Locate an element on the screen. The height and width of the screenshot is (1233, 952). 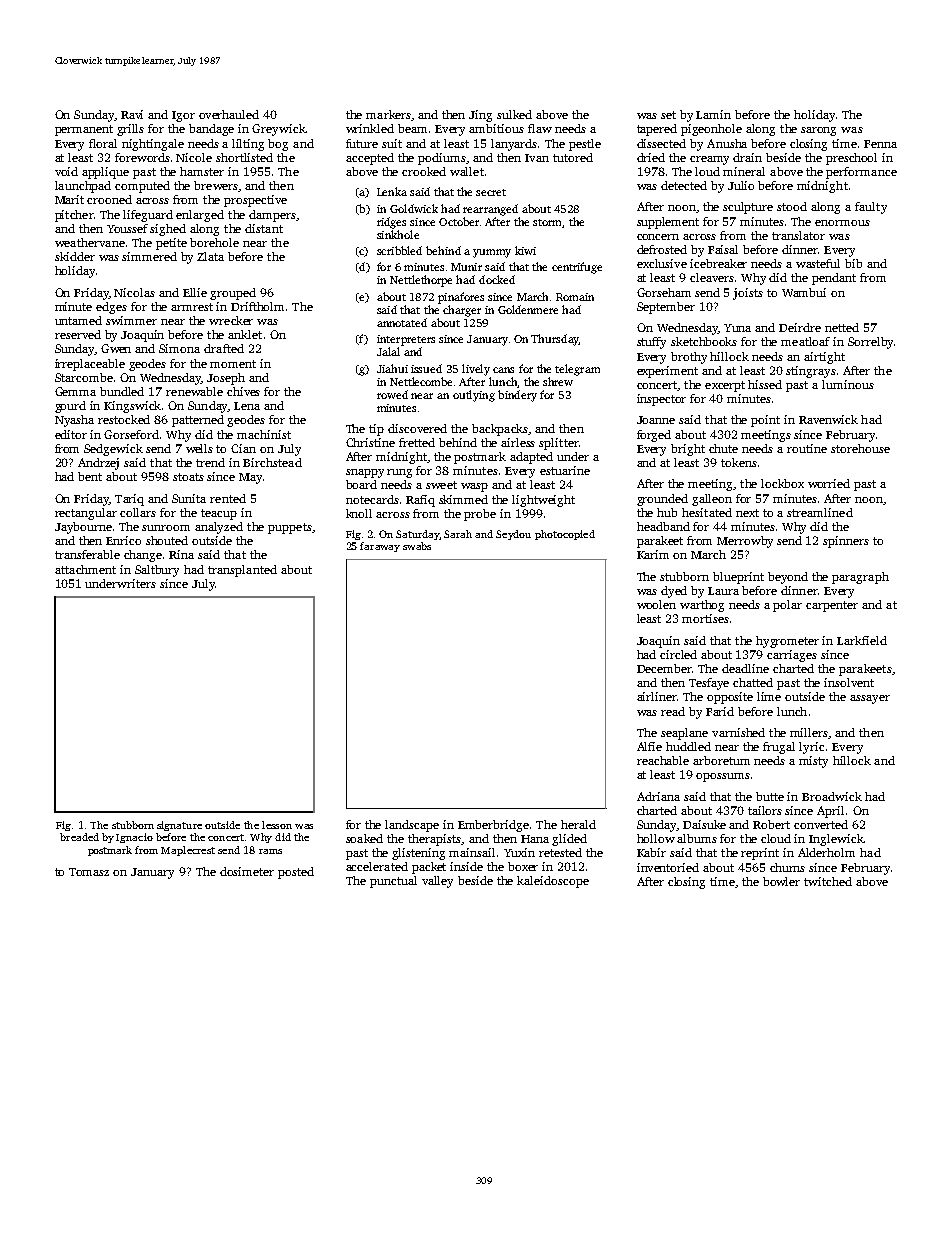
kaleidoscope is located at coordinates (553, 882).
